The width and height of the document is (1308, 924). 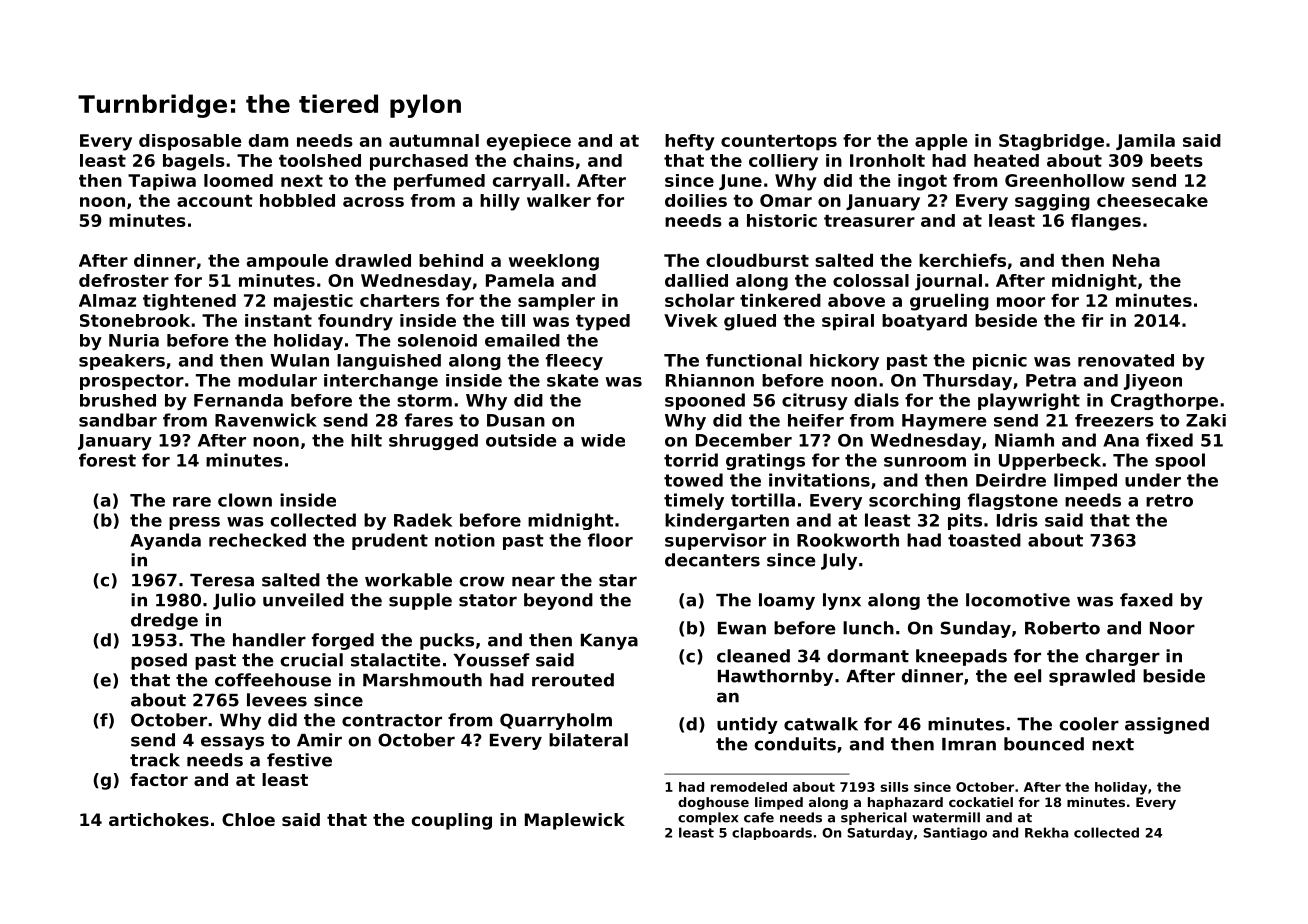 I want to click on towed, so click(x=693, y=480).
